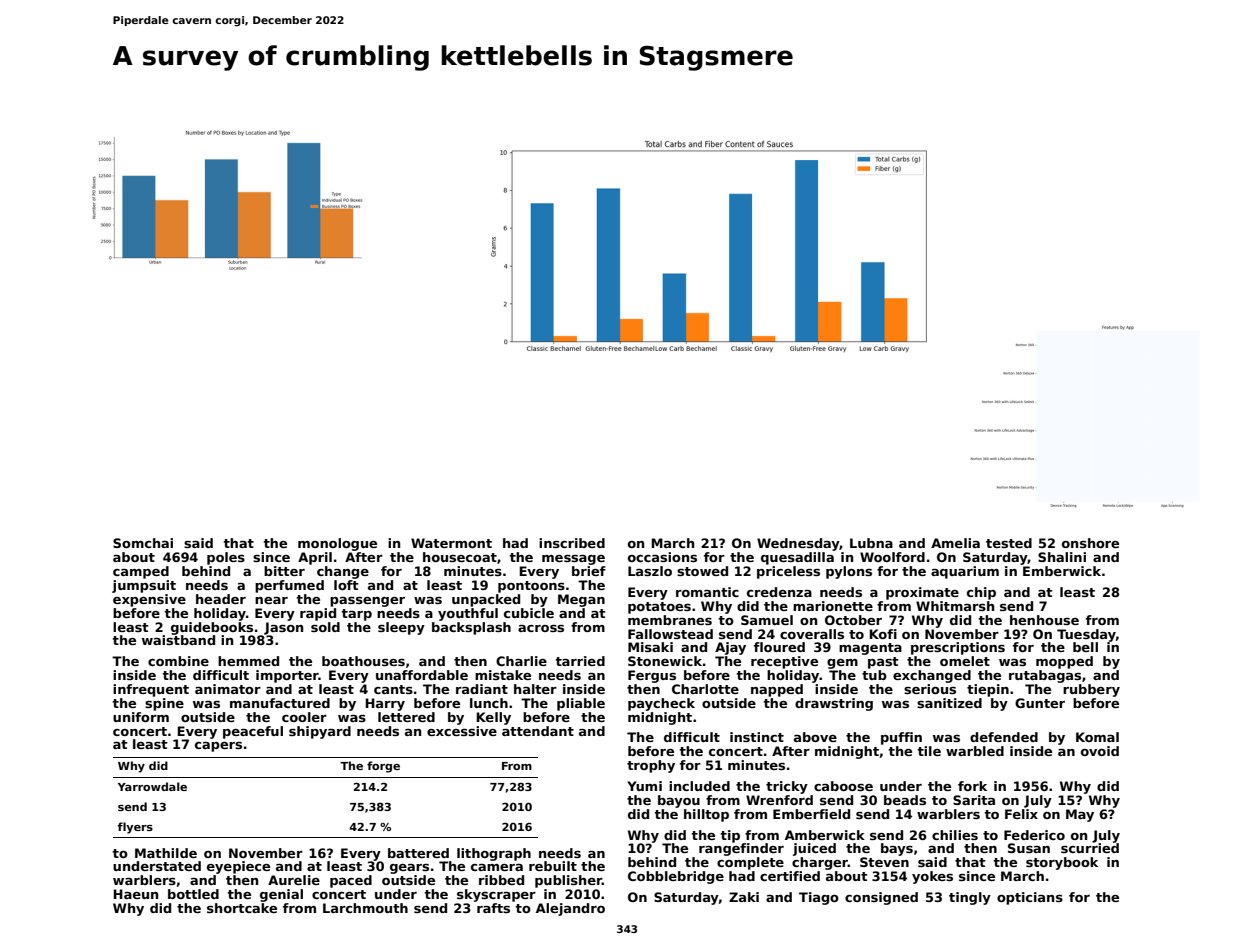 The height and width of the page is (952, 1233). Describe the element at coordinates (383, 767) in the page. I see `forge` at that location.
